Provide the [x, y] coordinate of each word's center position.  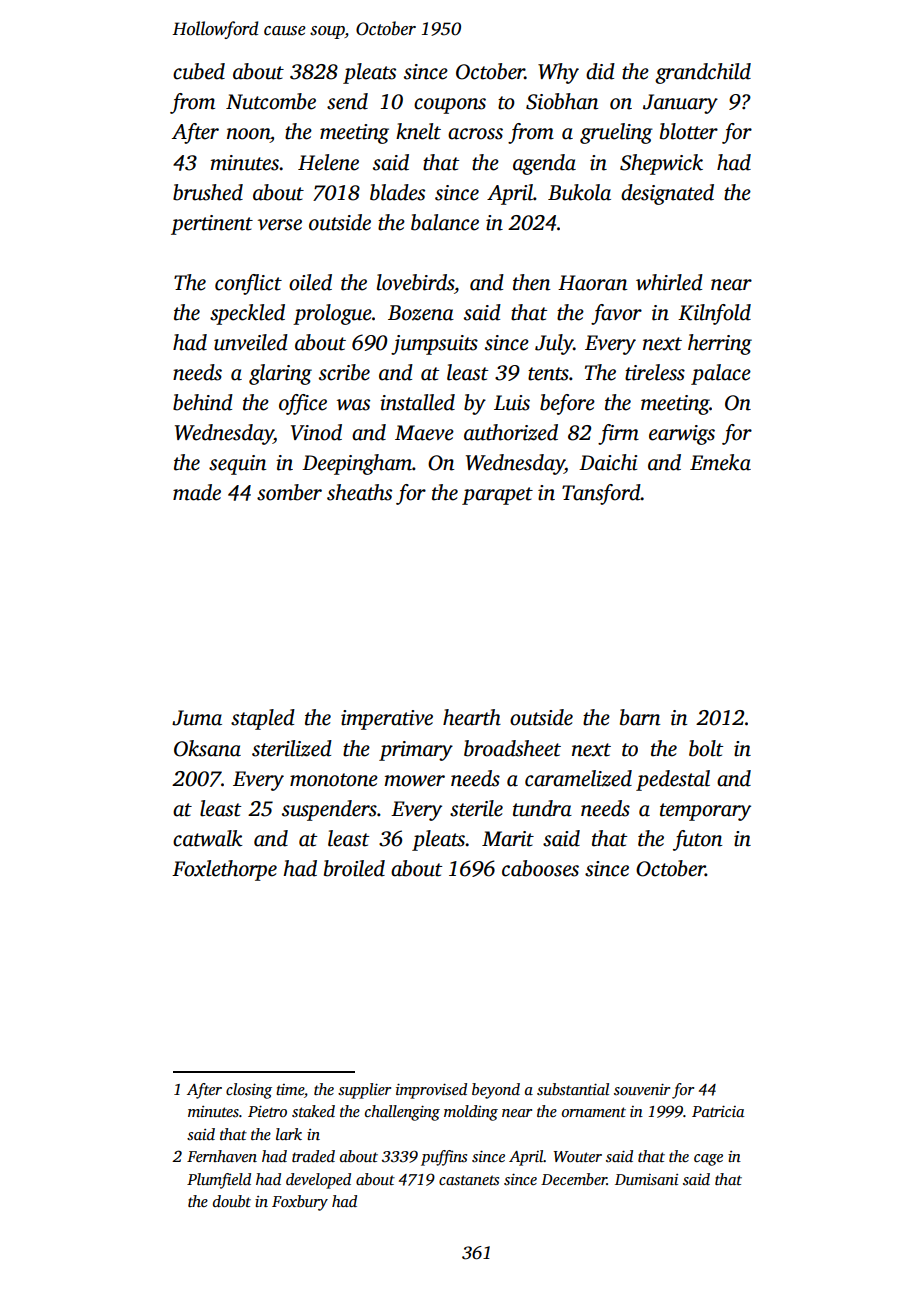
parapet [497, 496]
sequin [237, 465]
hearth [472, 717]
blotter [689, 131]
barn [640, 717]
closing [249, 1091]
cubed [199, 71]
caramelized [578, 778]
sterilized [292, 748]
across [475, 134]
